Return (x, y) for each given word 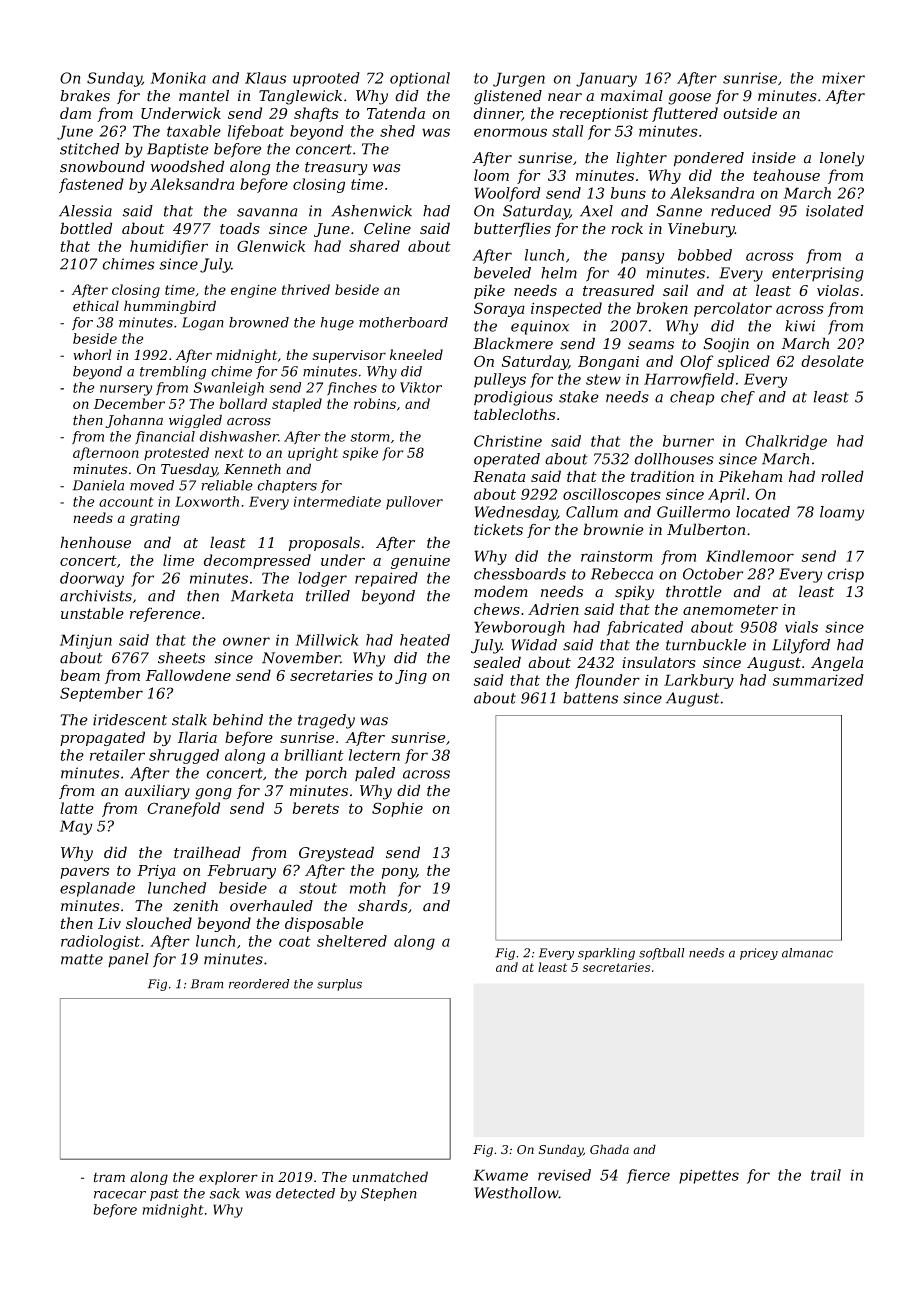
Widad (534, 645)
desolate (832, 361)
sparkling (606, 954)
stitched (90, 149)
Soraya (499, 309)
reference (165, 614)
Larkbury (699, 681)
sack (225, 1193)
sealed (497, 662)
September (101, 694)
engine (254, 291)
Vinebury (701, 230)
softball (662, 954)
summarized (818, 680)
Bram (207, 984)
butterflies (512, 229)
